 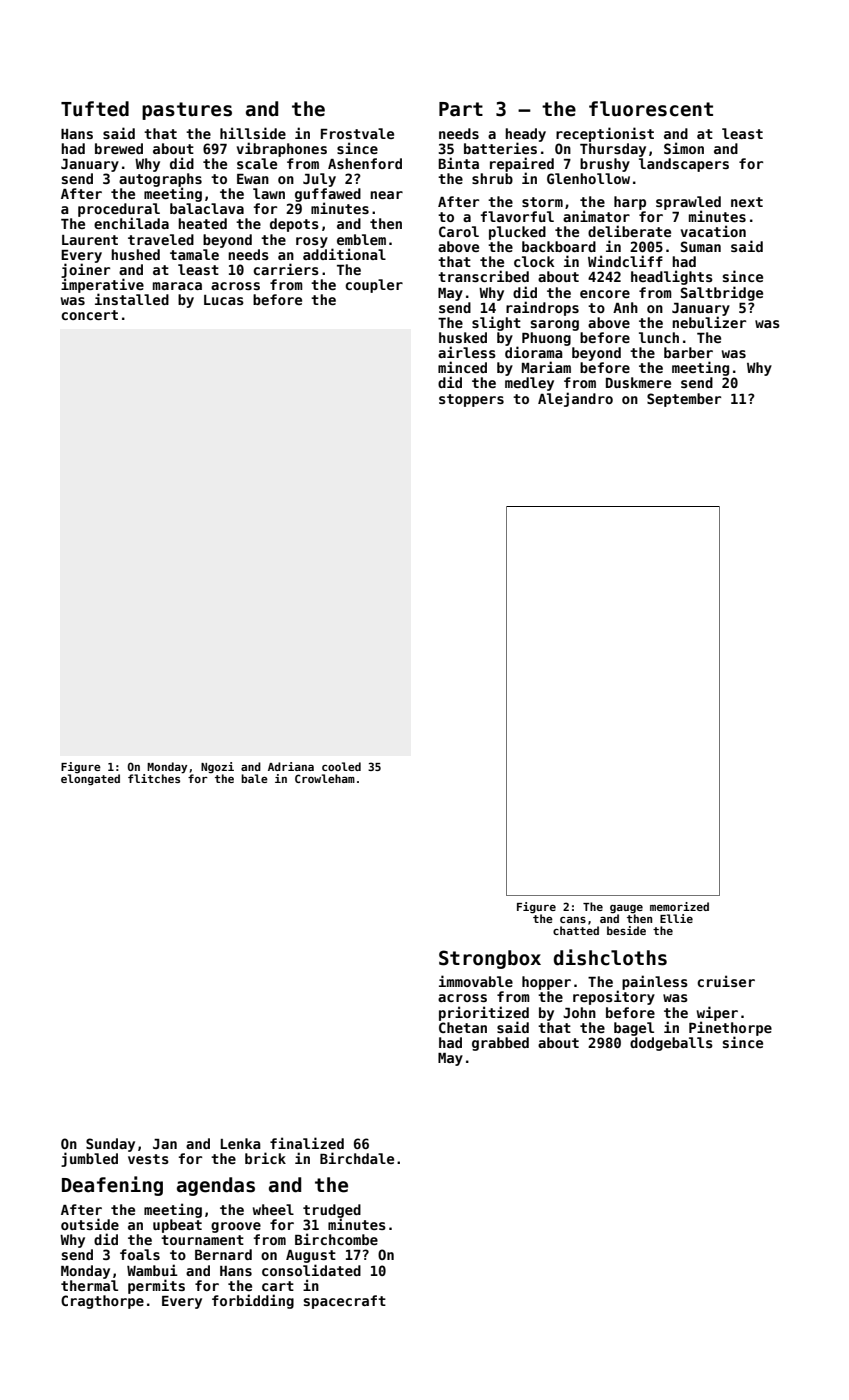 I want to click on finalized, so click(x=307, y=1143).
